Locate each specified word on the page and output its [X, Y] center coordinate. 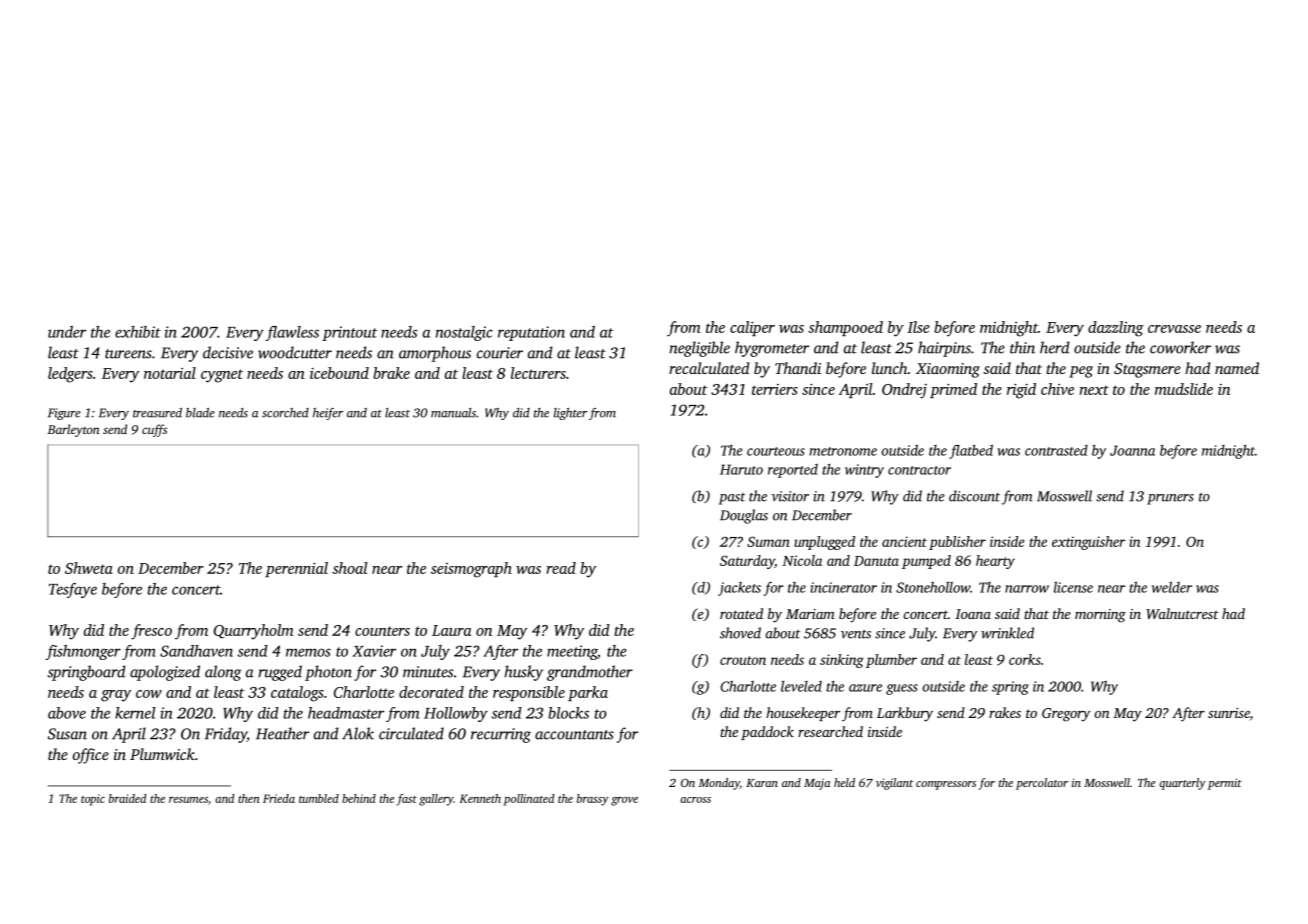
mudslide [1184, 389]
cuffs [154, 430]
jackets [739, 589]
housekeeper [803, 714]
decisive [228, 352]
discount [974, 496]
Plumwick [162, 754]
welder [1172, 587]
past [732, 499]
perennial [296, 569]
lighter [570, 414]
